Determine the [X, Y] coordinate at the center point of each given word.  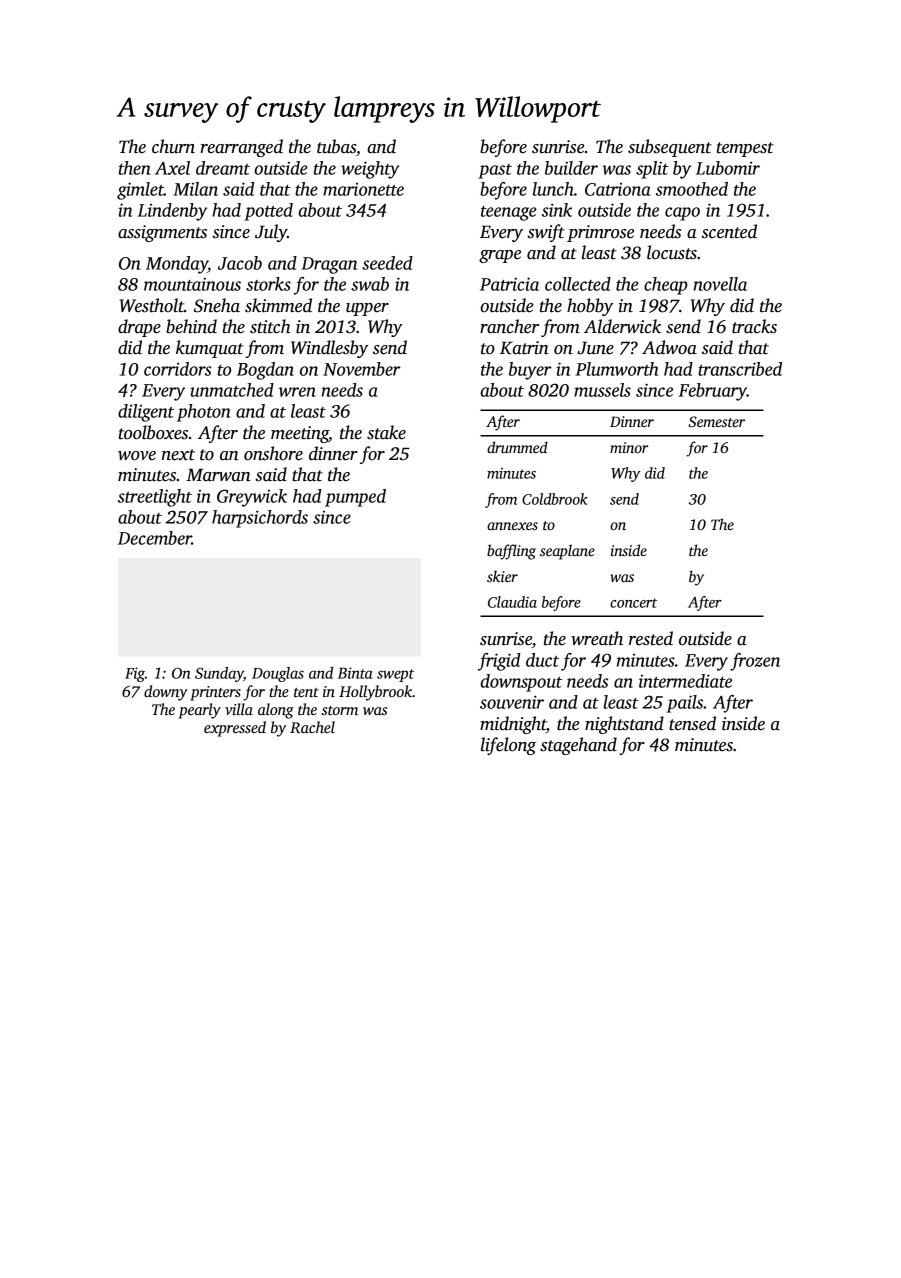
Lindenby [172, 212]
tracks [754, 326]
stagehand [578, 746]
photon [204, 413]
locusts [672, 252]
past [495, 171]
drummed [517, 447]
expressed [235, 729]
